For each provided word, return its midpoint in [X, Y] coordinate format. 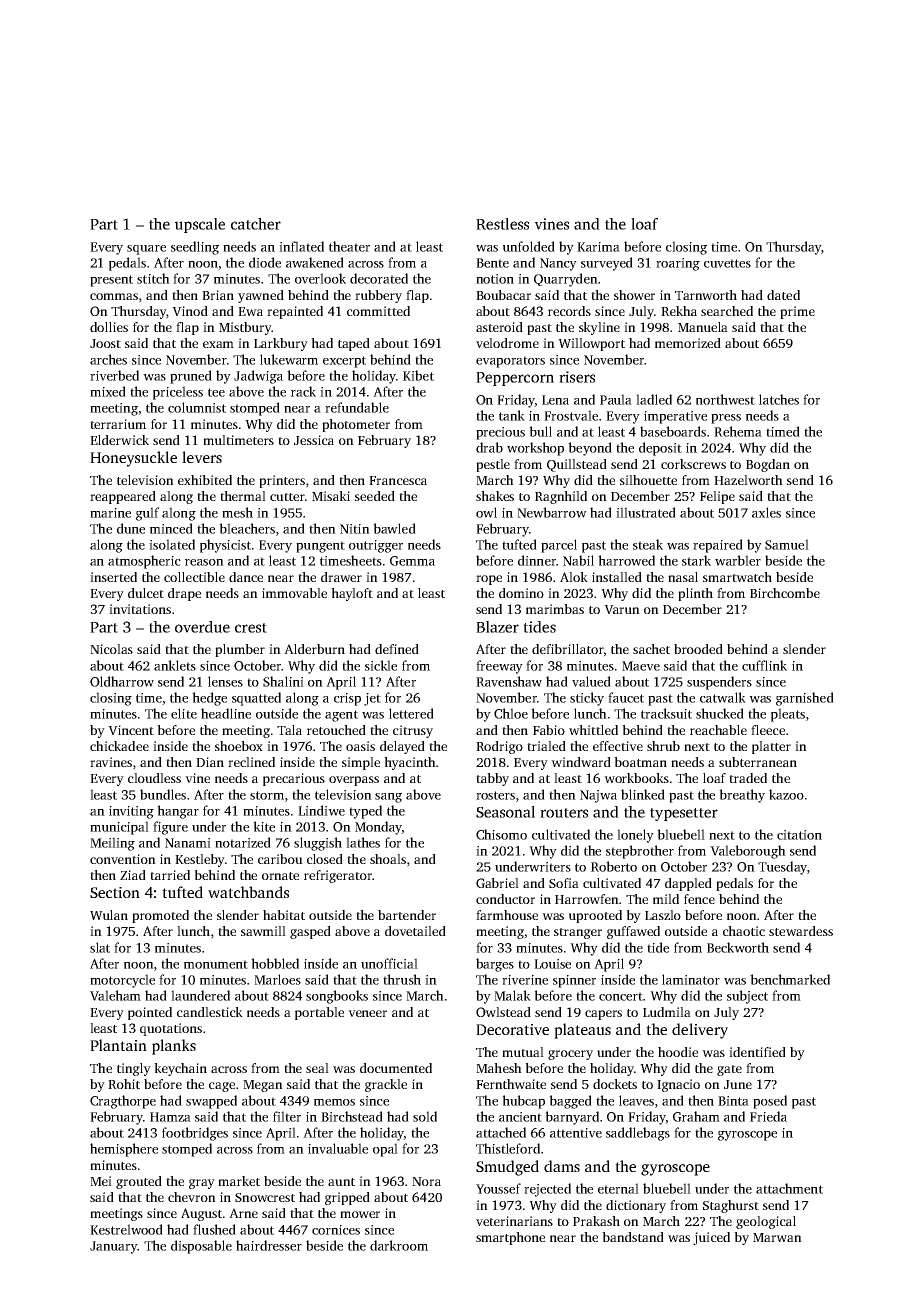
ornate [280, 876]
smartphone [510, 1238]
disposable [201, 1247]
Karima [598, 247]
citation [799, 835]
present [111, 281]
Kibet [418, 375]
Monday [378, 828]
